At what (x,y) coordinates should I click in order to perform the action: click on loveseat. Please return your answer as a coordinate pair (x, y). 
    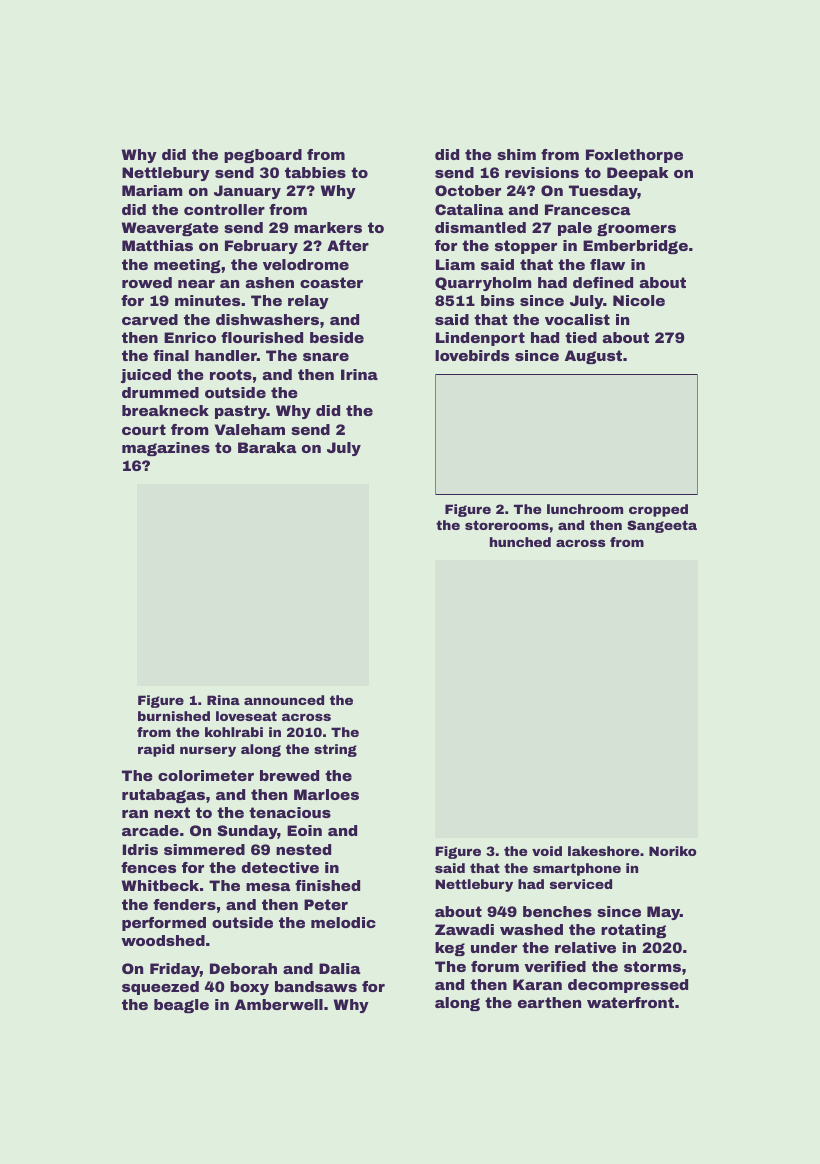
    Looking at the image, I should click on (246, 716).
